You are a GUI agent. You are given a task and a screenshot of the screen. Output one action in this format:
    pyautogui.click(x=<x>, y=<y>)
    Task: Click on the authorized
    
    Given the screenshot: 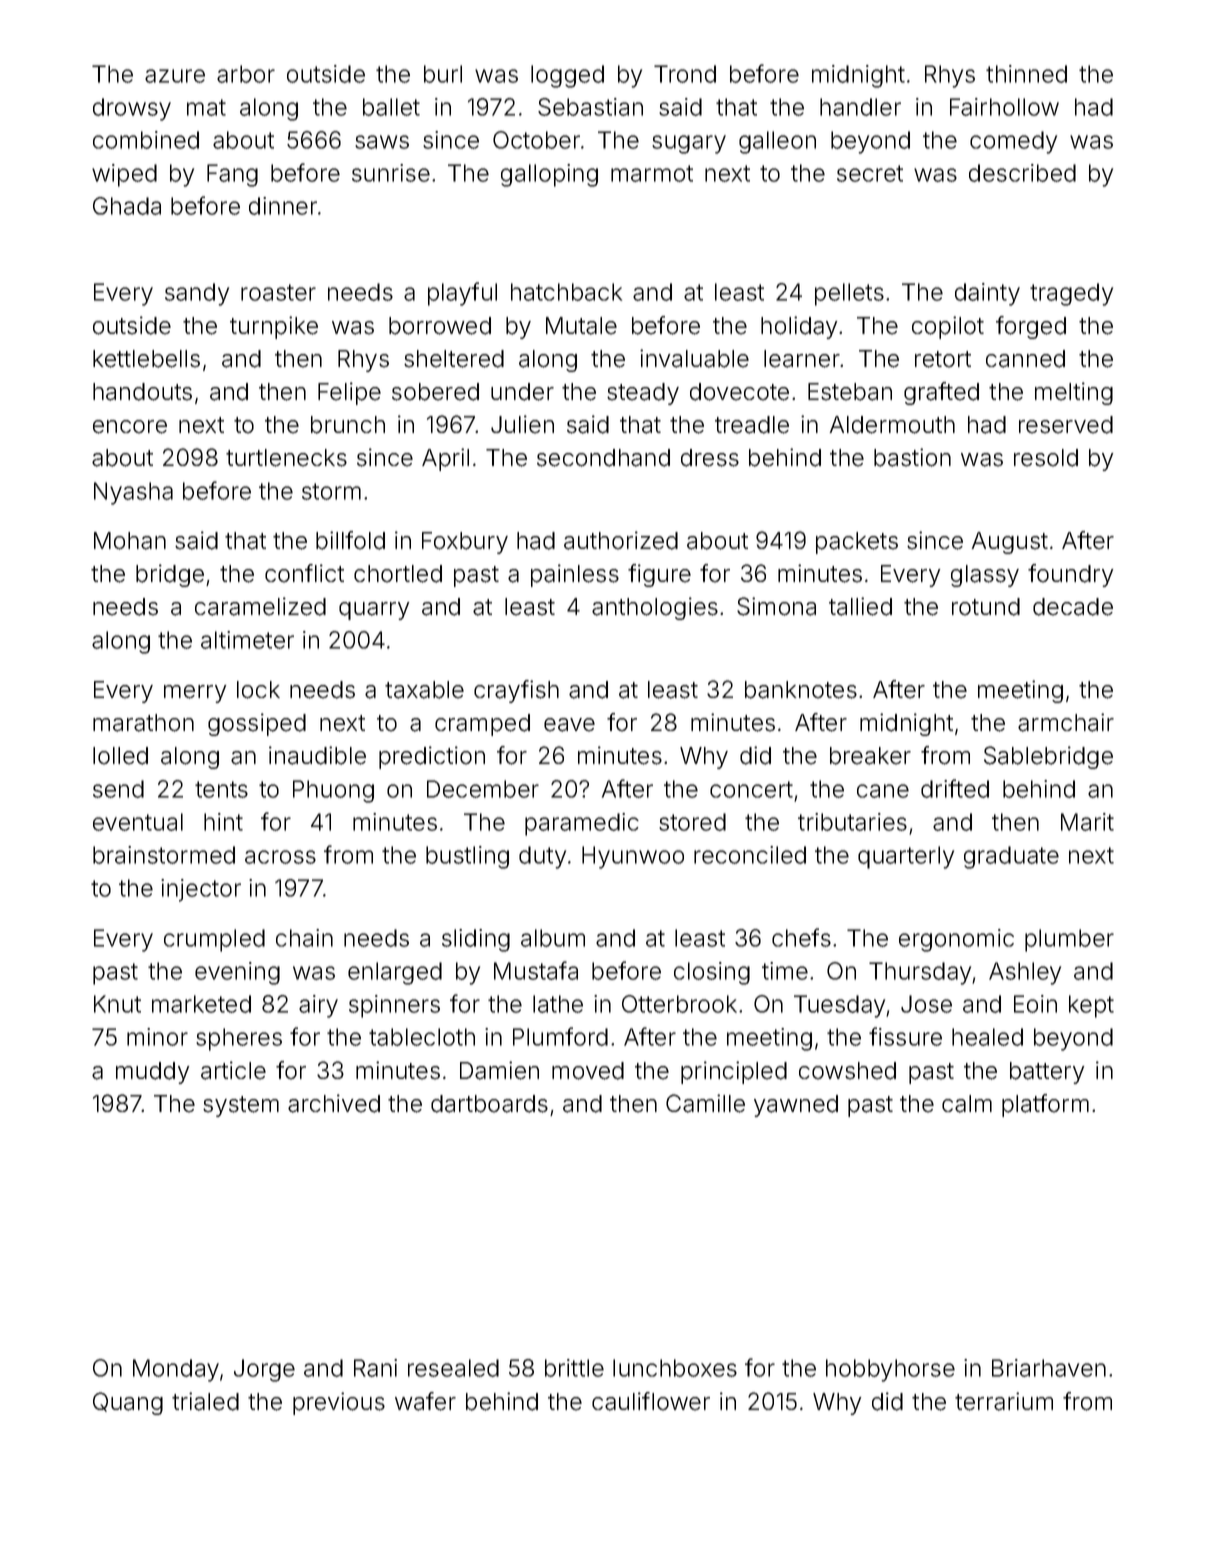 What is the action you would take?
    pyautogui.click(x=621, y=540)
